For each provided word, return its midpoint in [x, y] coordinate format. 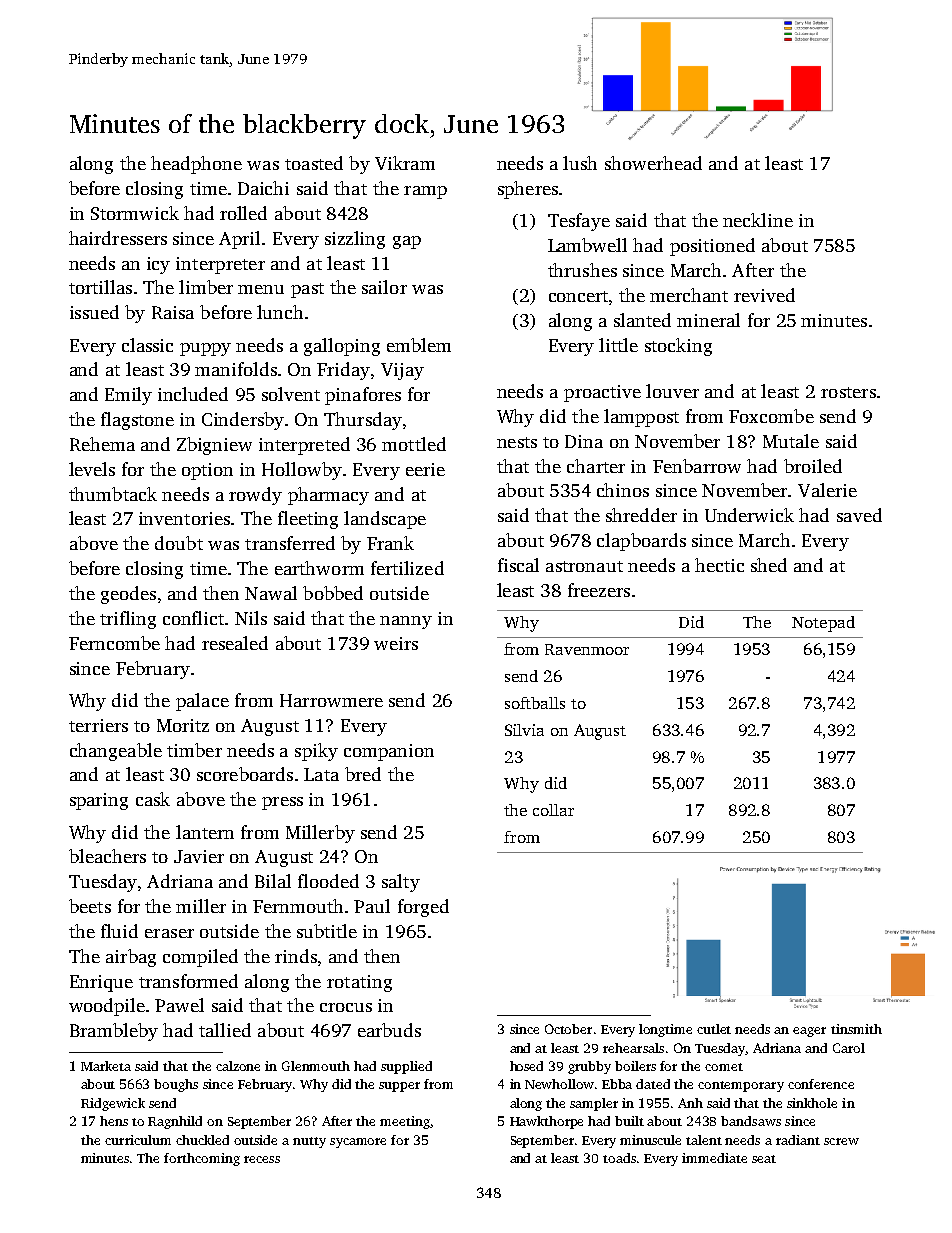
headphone [196, 165]
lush [580, 163]
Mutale [791, 441]
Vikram [405, 163]
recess [262, 1159]
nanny [406, 622]
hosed [526, 1066]
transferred [290, 543]
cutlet [714, 1029]
